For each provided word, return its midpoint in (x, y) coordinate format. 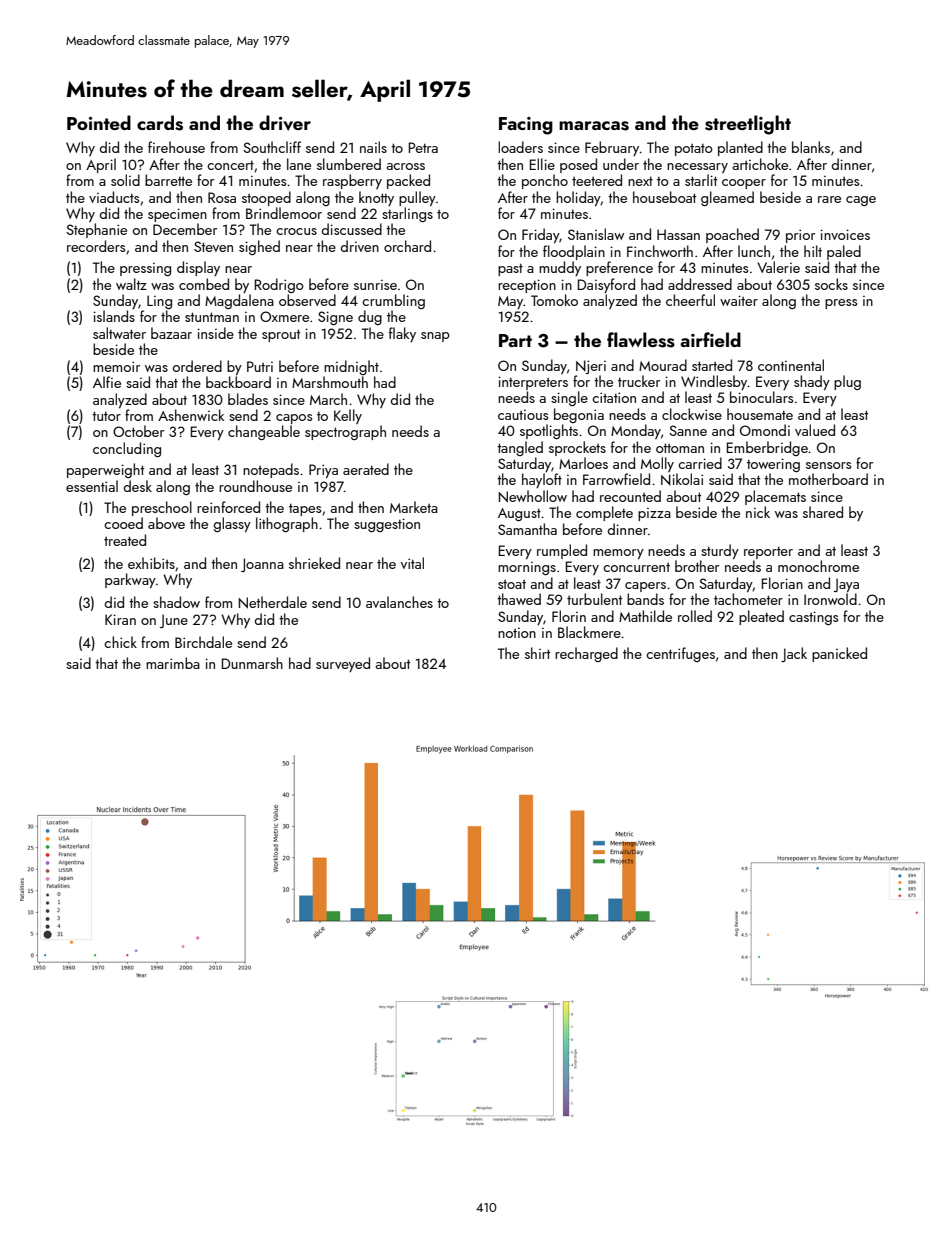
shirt (537, 653)
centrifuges (680, 654)
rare (829, 199)
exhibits (151, 563)
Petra (423, 147)
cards (160, 123)
